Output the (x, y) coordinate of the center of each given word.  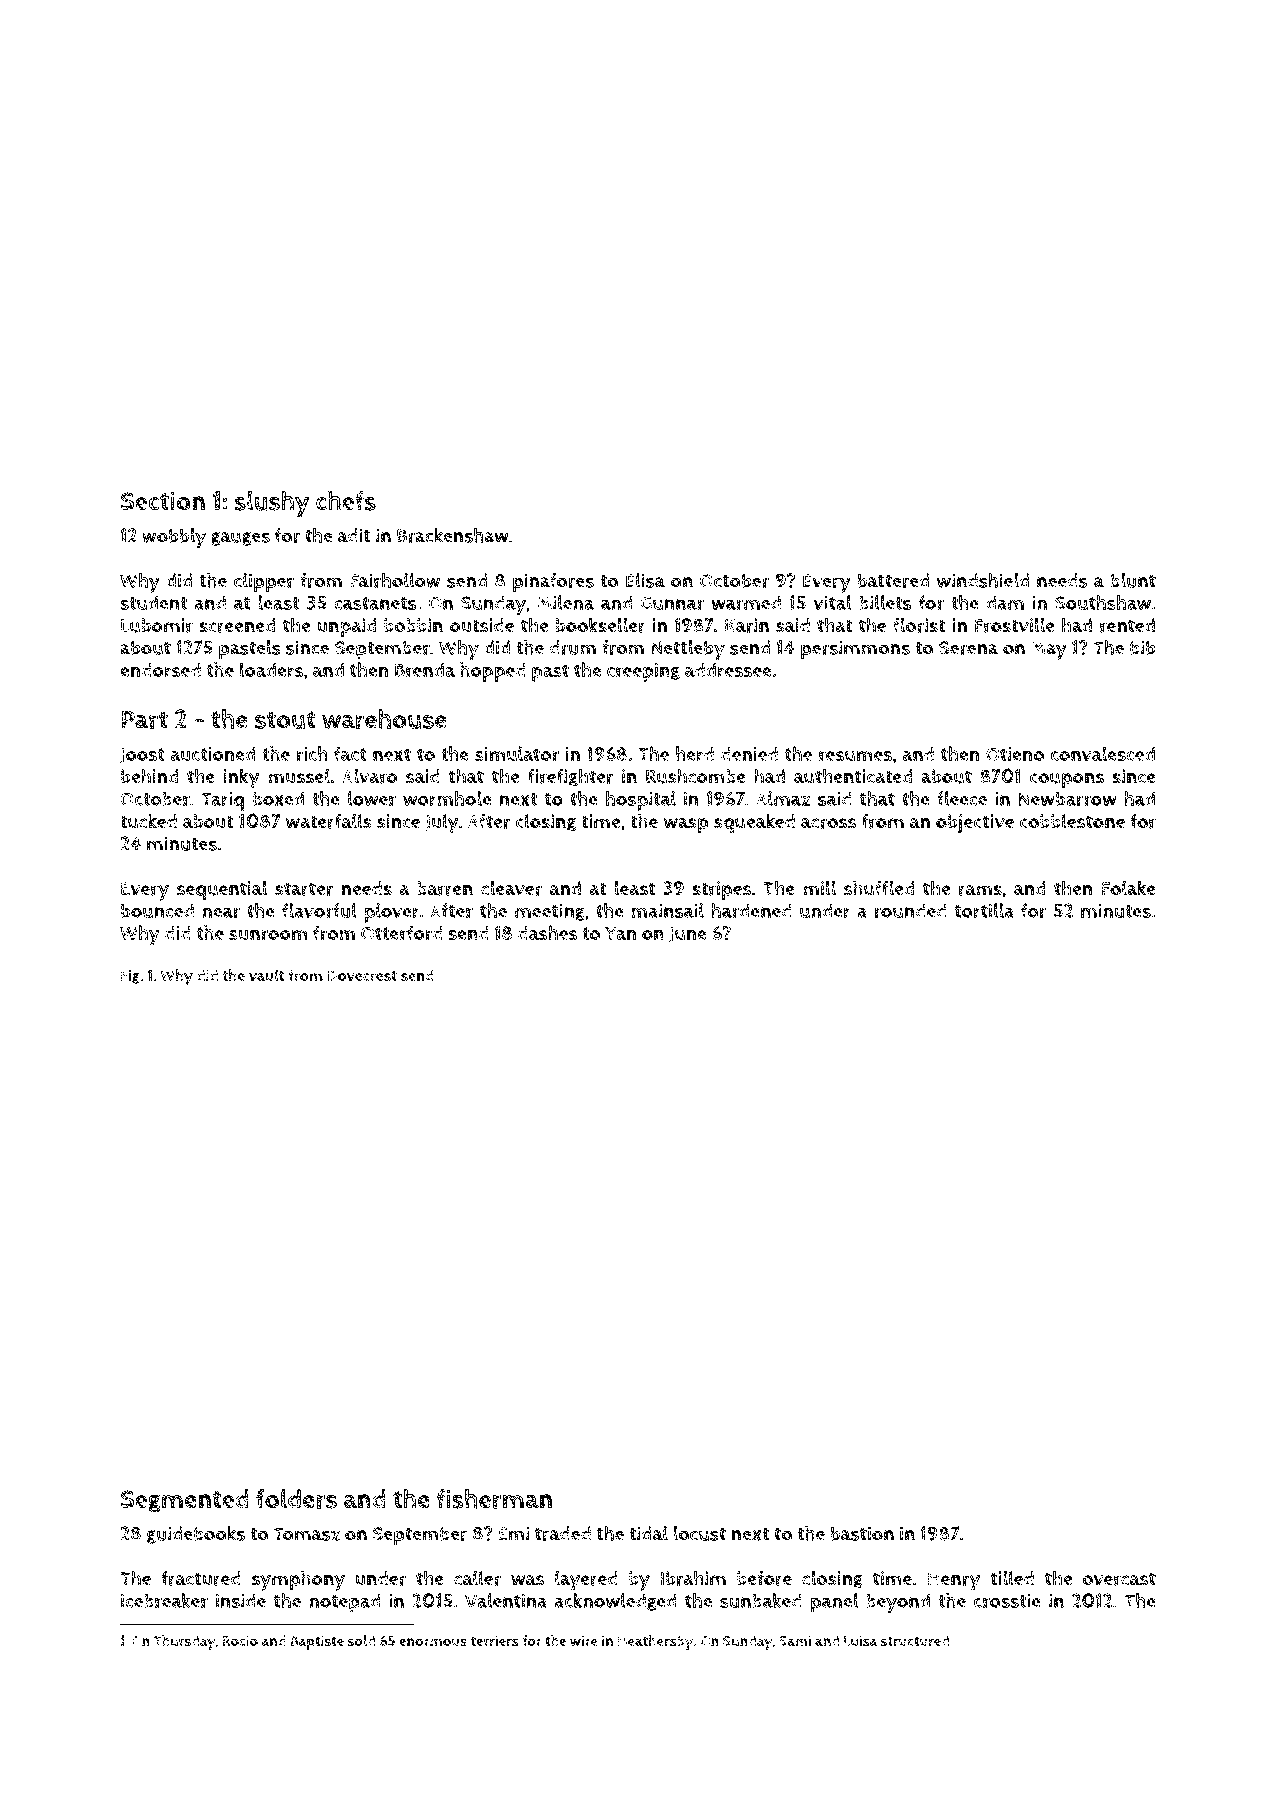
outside (482, 625)
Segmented (185, 1501)
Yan (621, 933)
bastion (862, 1533)
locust (699, 1533)
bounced (157, 910)
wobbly (174, 538)
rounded (911, 910)
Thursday (185, 1642)
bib (1143, 647)
